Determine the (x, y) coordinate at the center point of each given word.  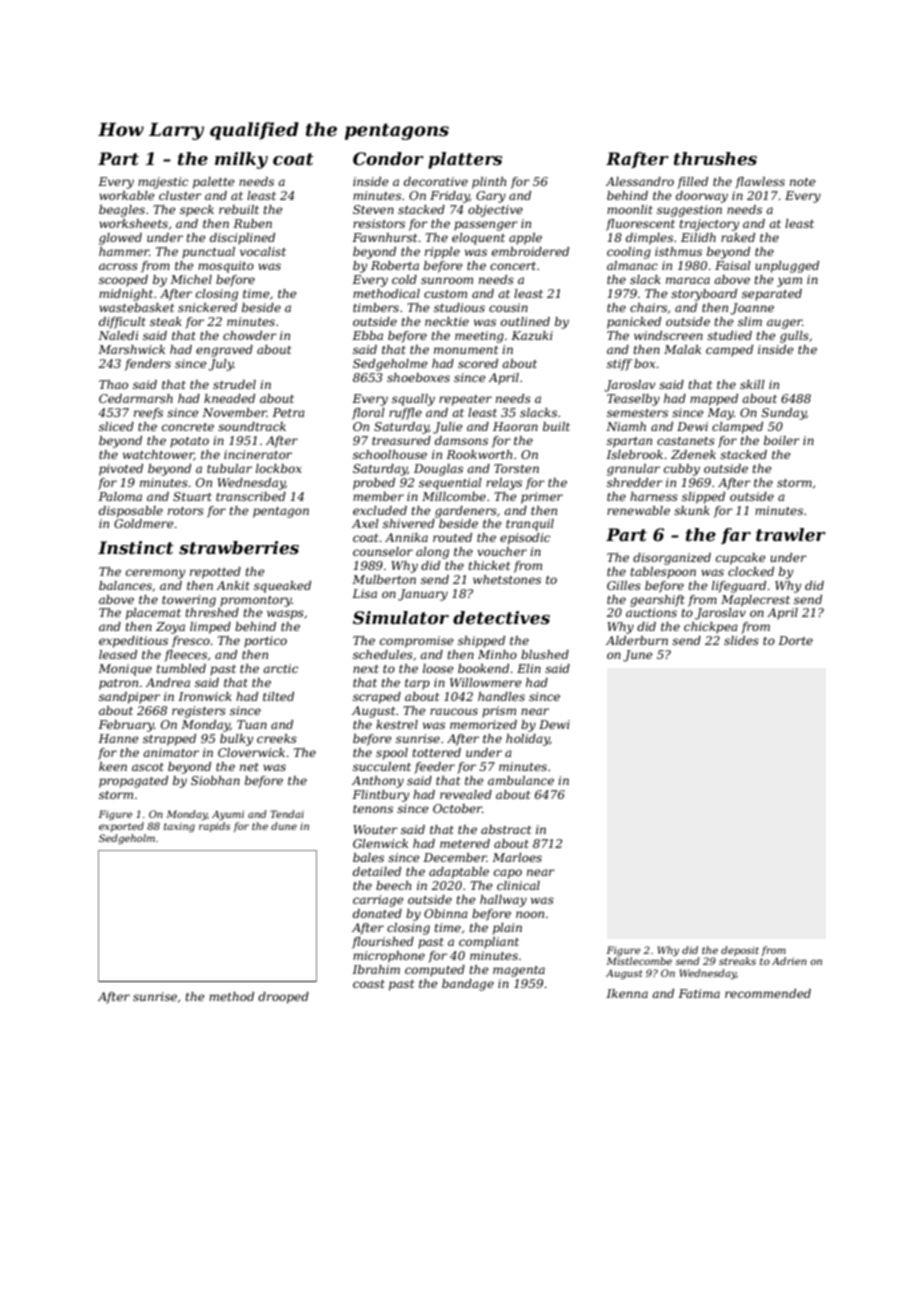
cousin (508, 307)
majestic (163, 183)
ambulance (521, 780)
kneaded (229, 398)
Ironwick (205, 696)
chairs (648, 307)
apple (525, 239)
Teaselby (633, 400)
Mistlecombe (639, 961)
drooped (283, 998)
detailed (377, 871)
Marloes (517, 857)
